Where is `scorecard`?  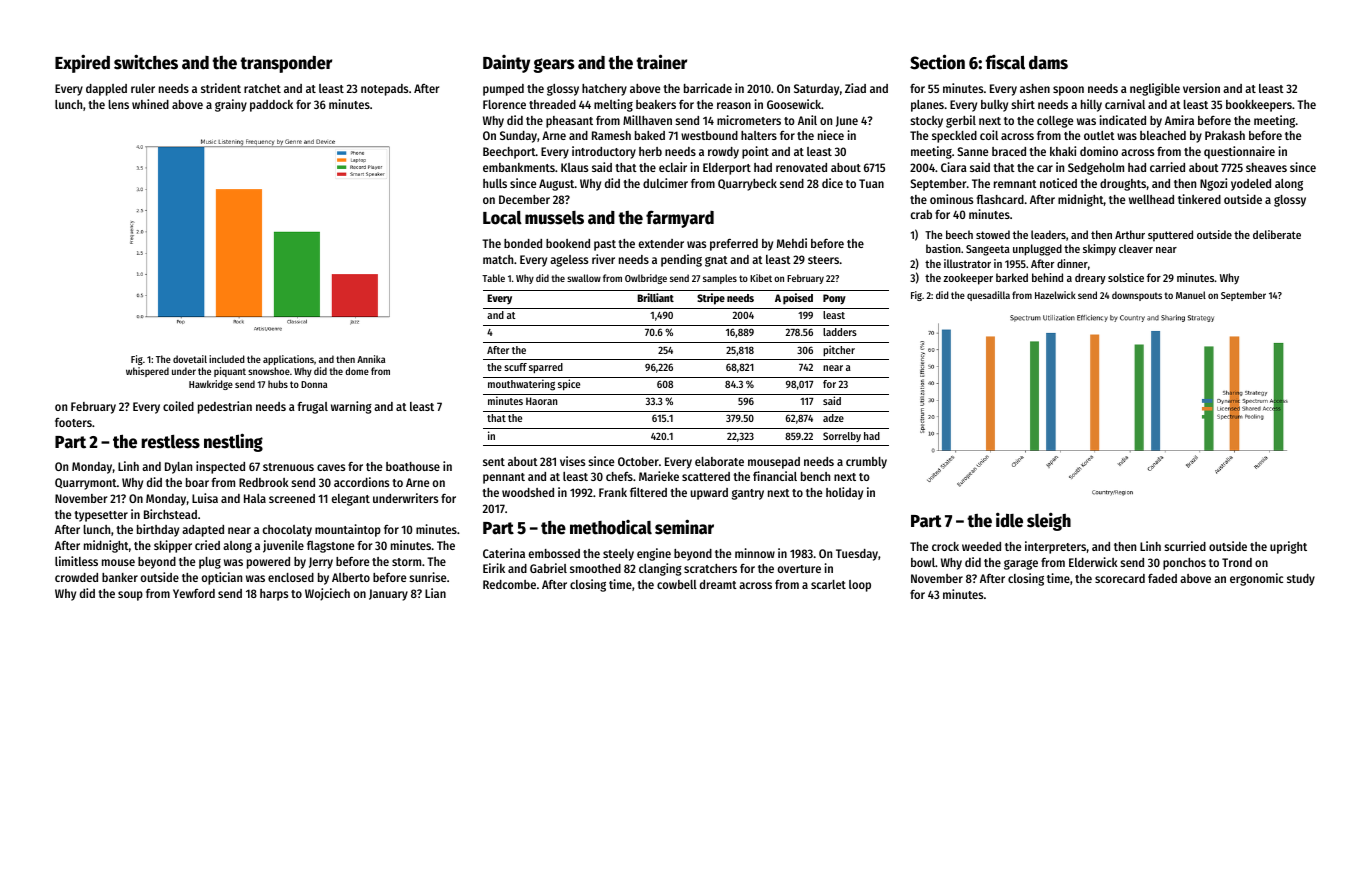 scorecard is located at coordinates (1120, 578).
